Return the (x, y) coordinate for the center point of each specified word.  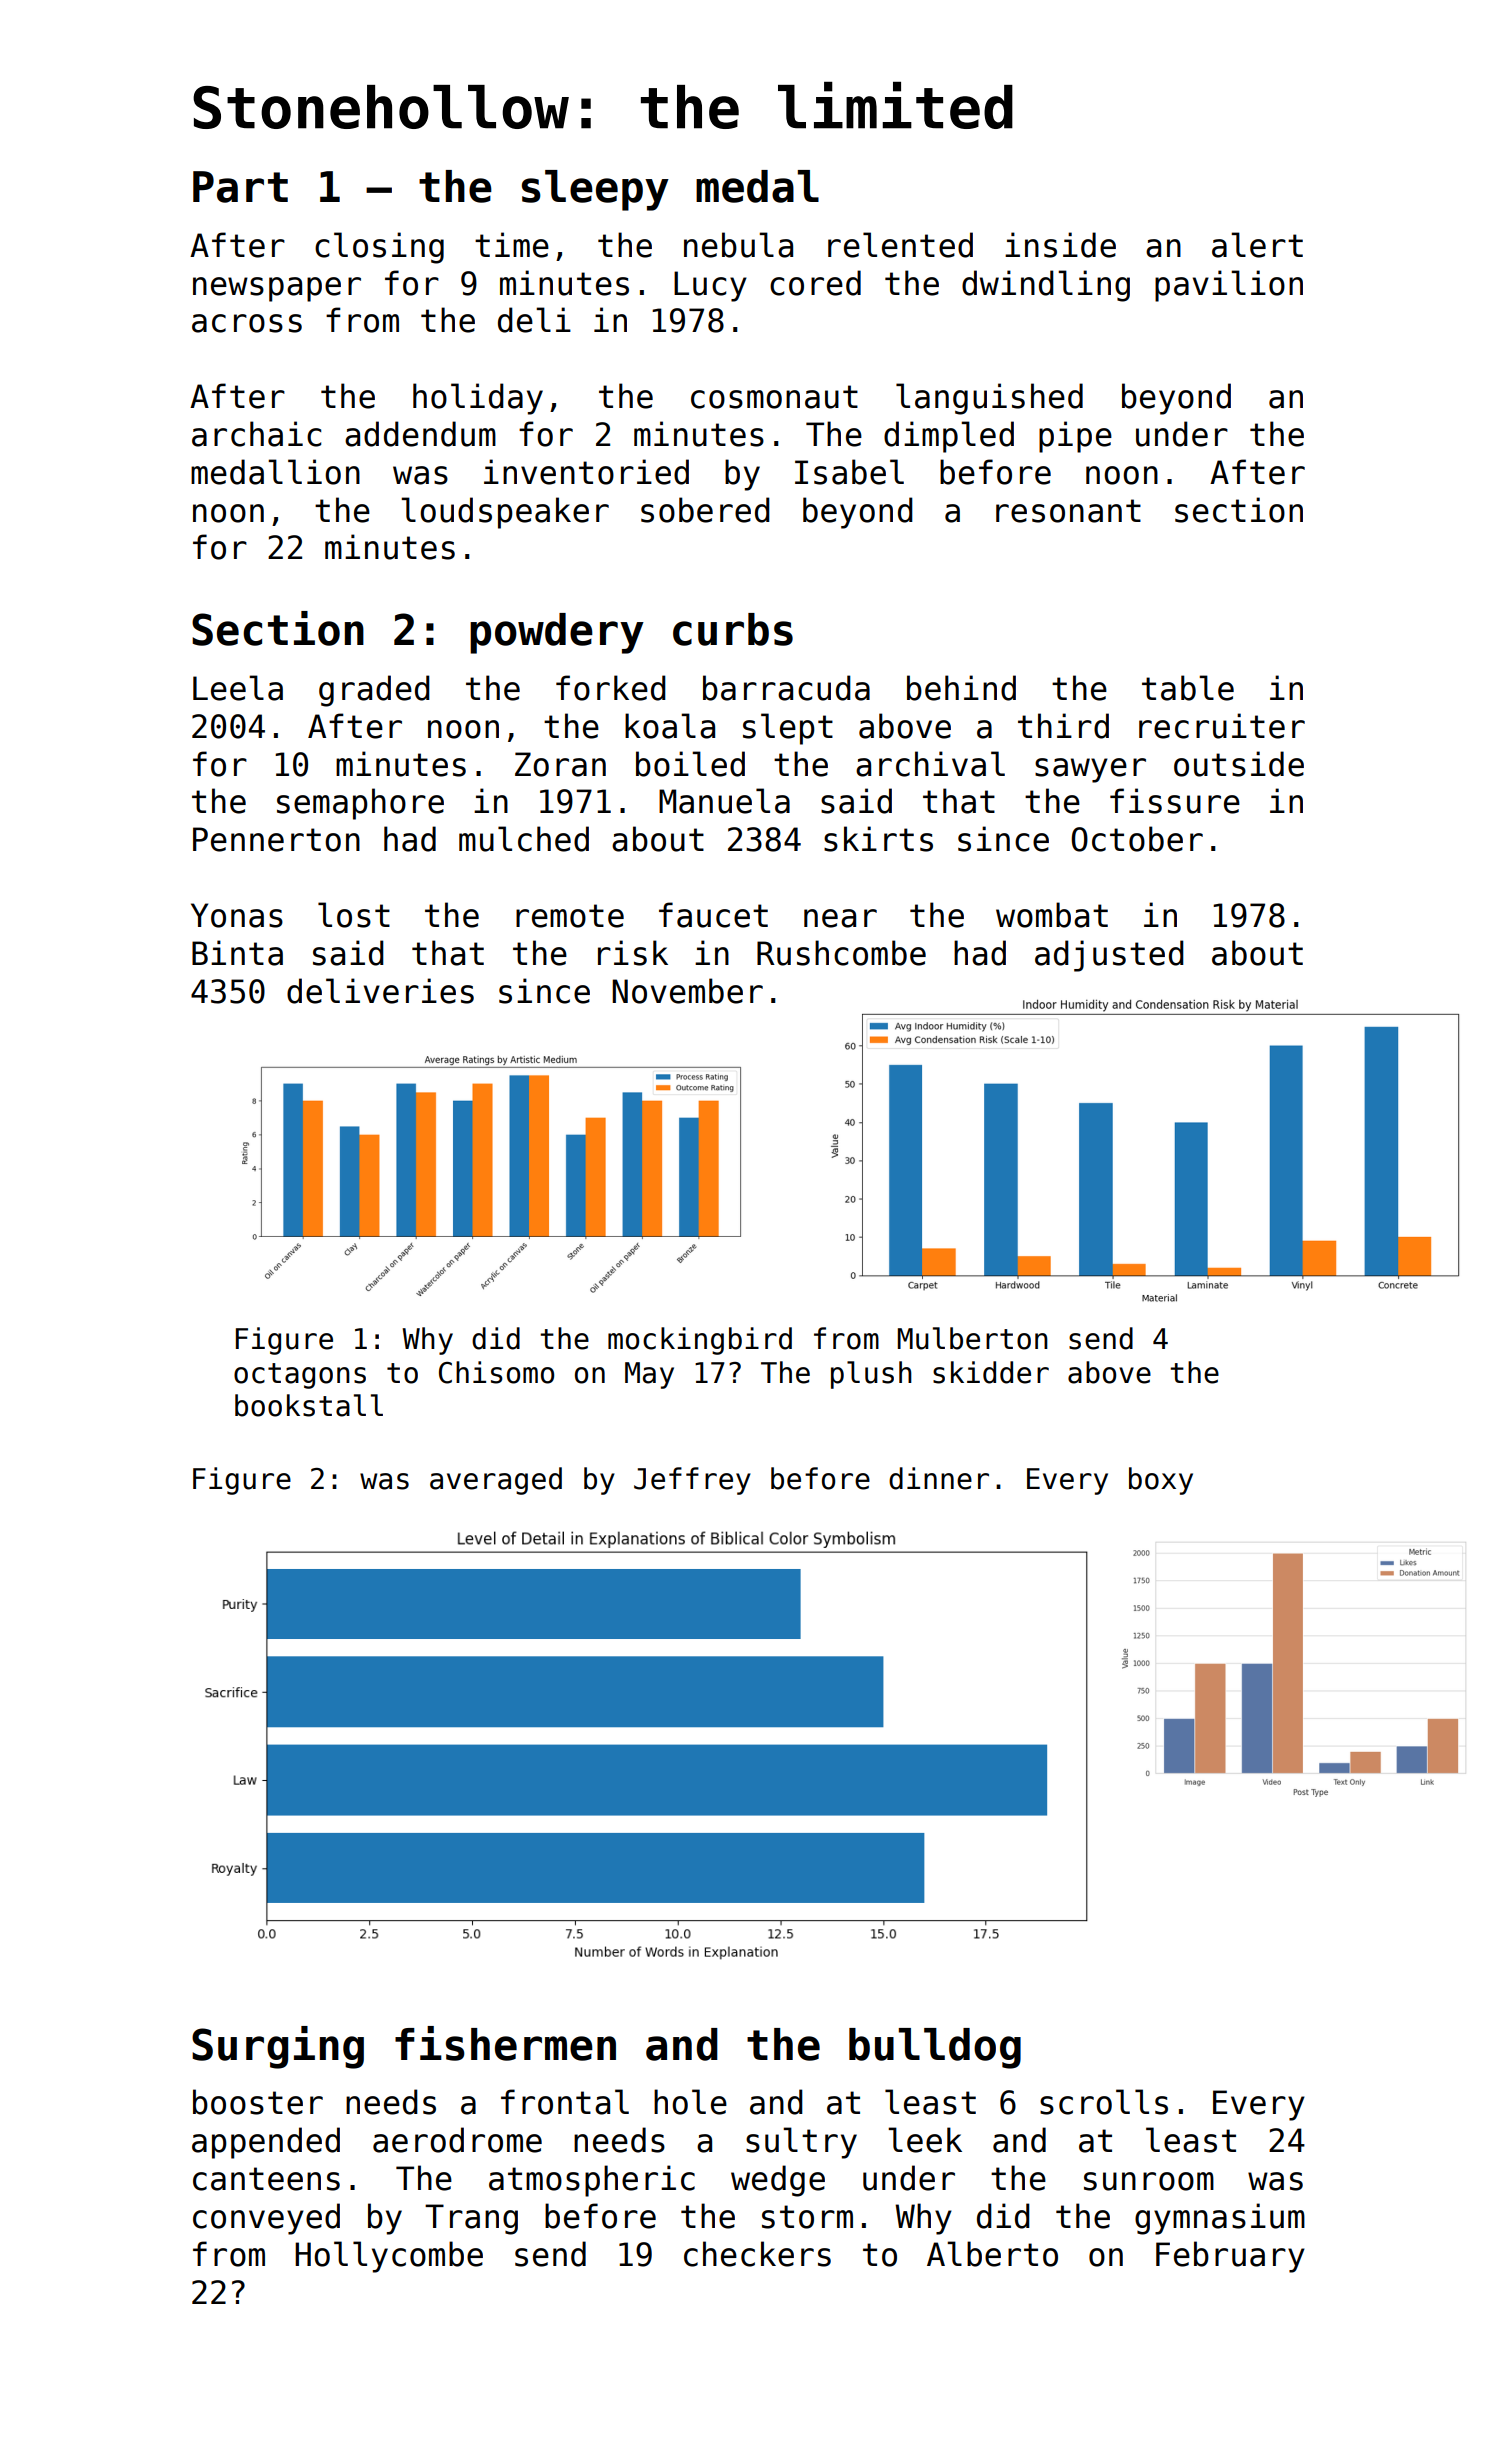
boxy (1161, 1481)
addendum (420, 434)
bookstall (309, 1405)
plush (871, 1375)
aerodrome (457, 2140)
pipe (1075, 437)
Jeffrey (692, 1481)
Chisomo (496, 1372)
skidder (991, 1372)
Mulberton (973, 1338)
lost (354, 915)
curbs (733, 629)
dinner (939, 1478)
